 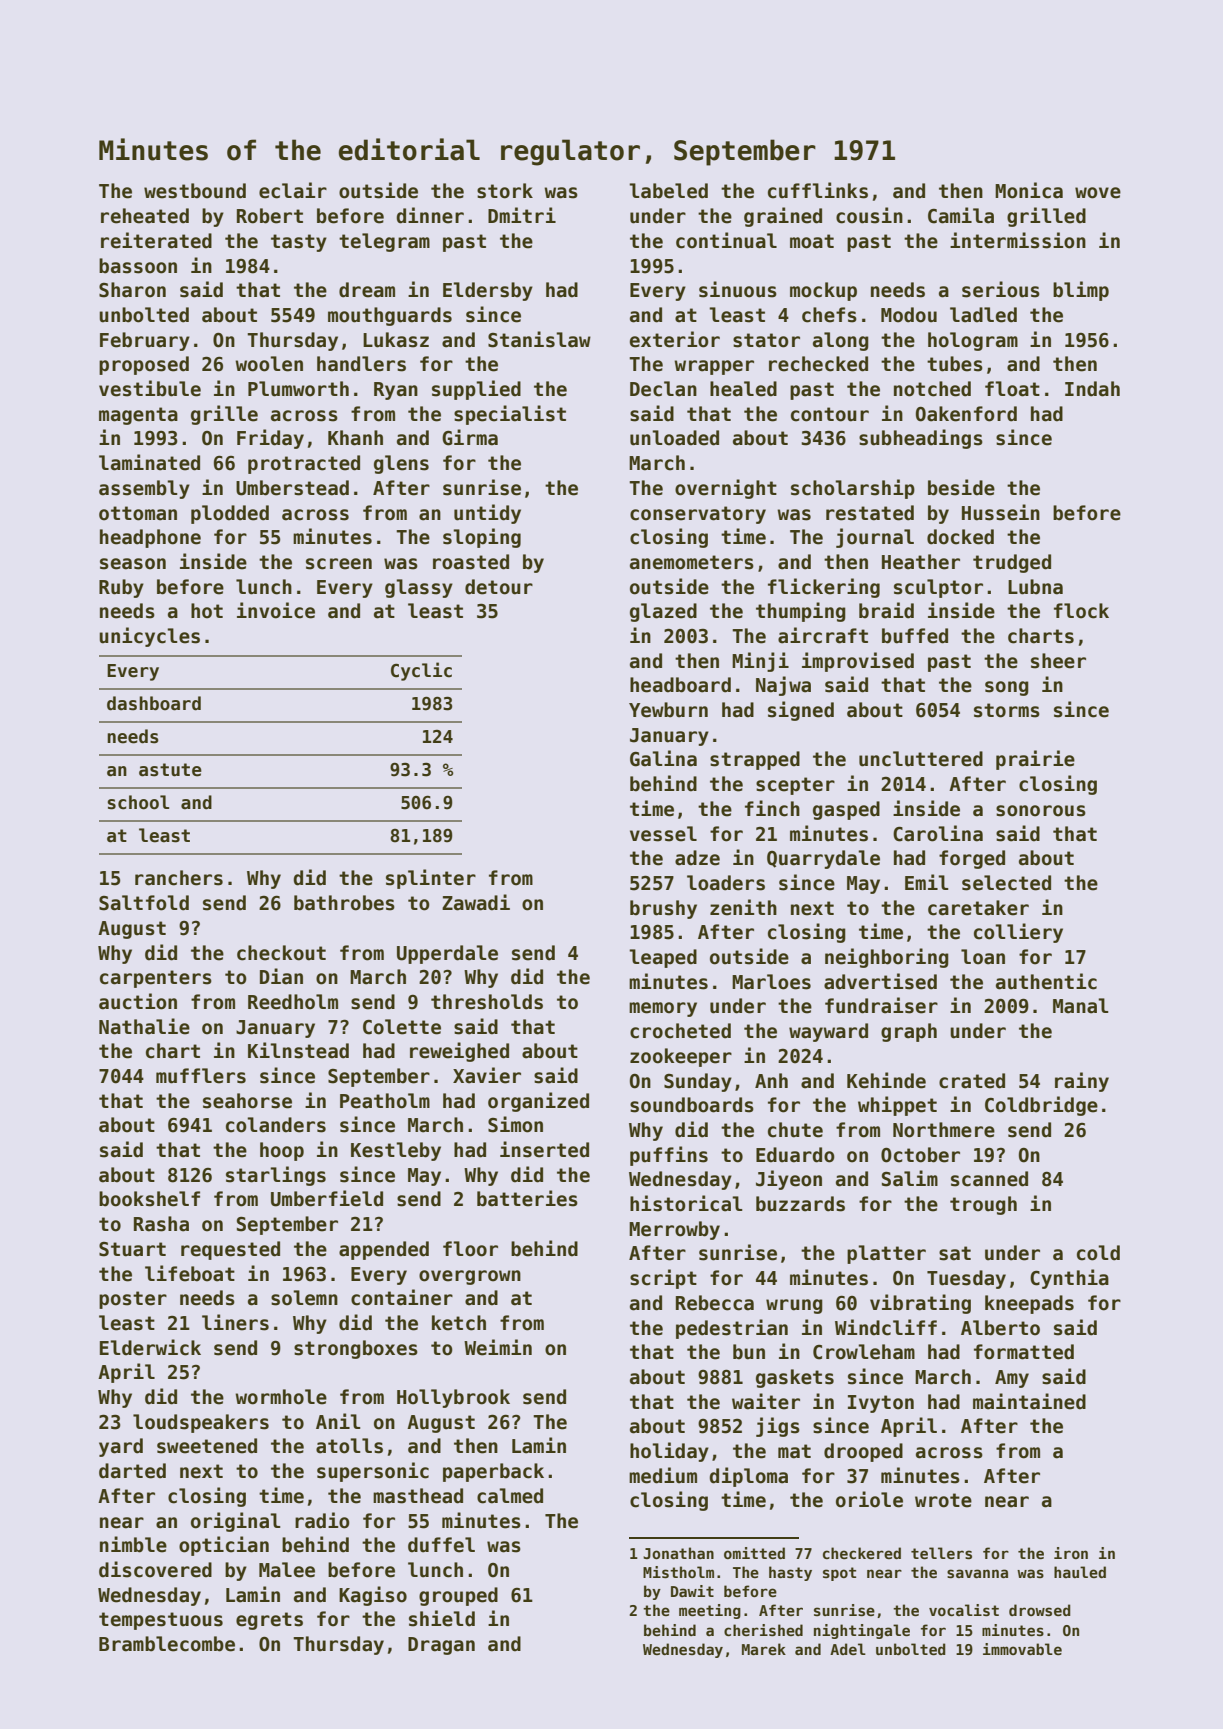 I want to click on westbound, so click(x=195, y=191).
